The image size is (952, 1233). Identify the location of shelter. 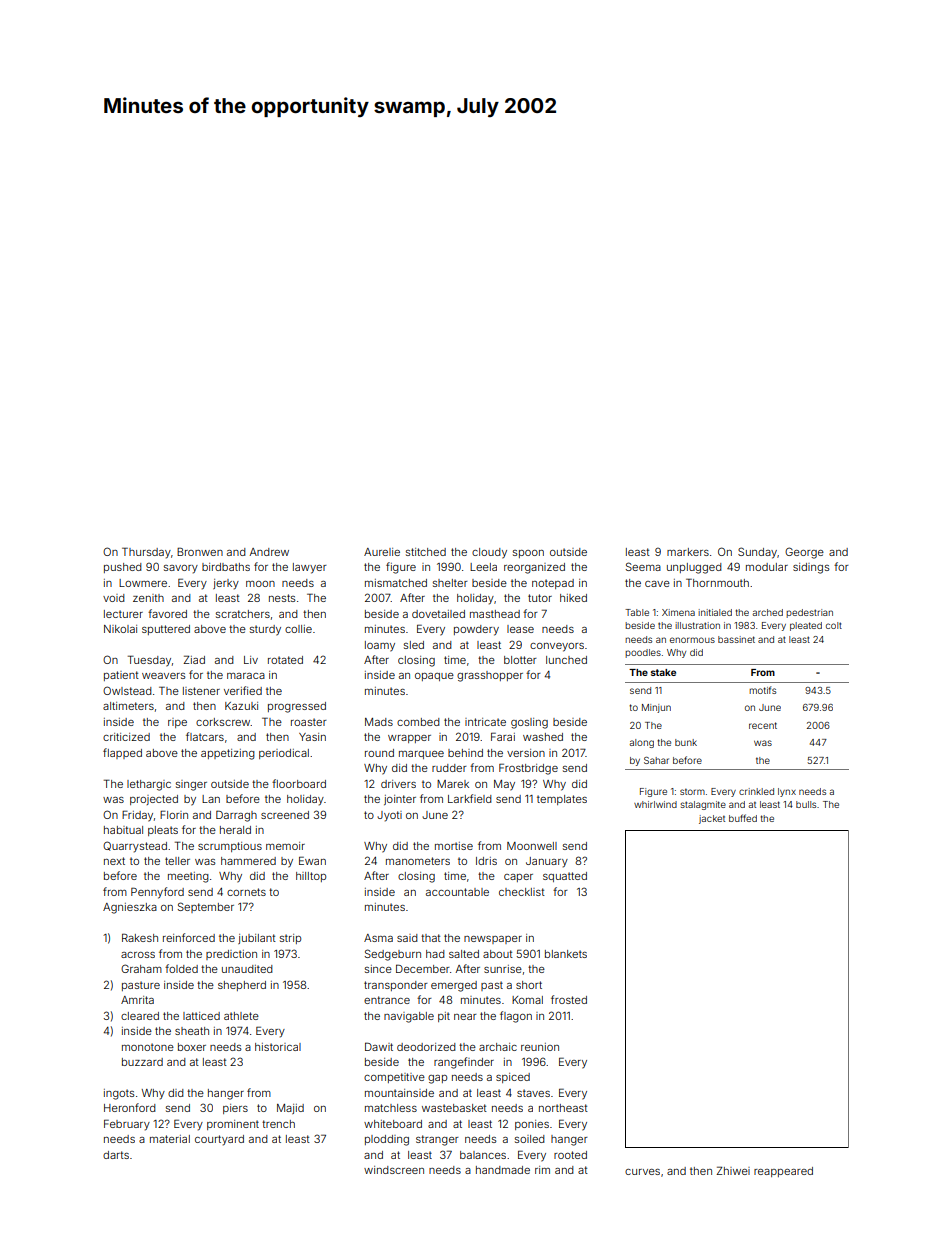
(450, 583).
